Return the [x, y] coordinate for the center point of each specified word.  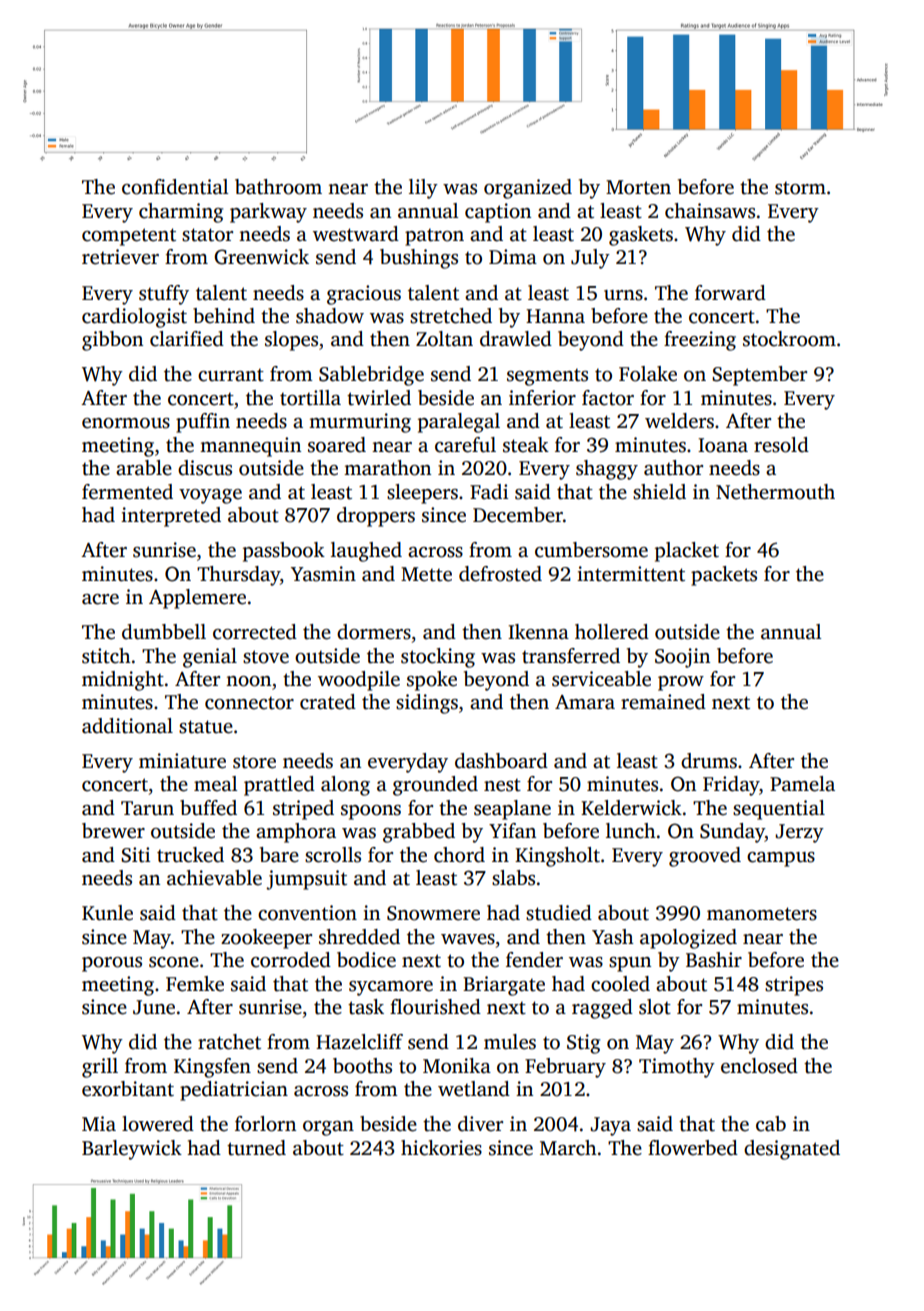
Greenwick [261, 257]
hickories [441, 1148]
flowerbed [693, 1148]
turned [256, 1148]
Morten [638, 187]
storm [800, 188]
